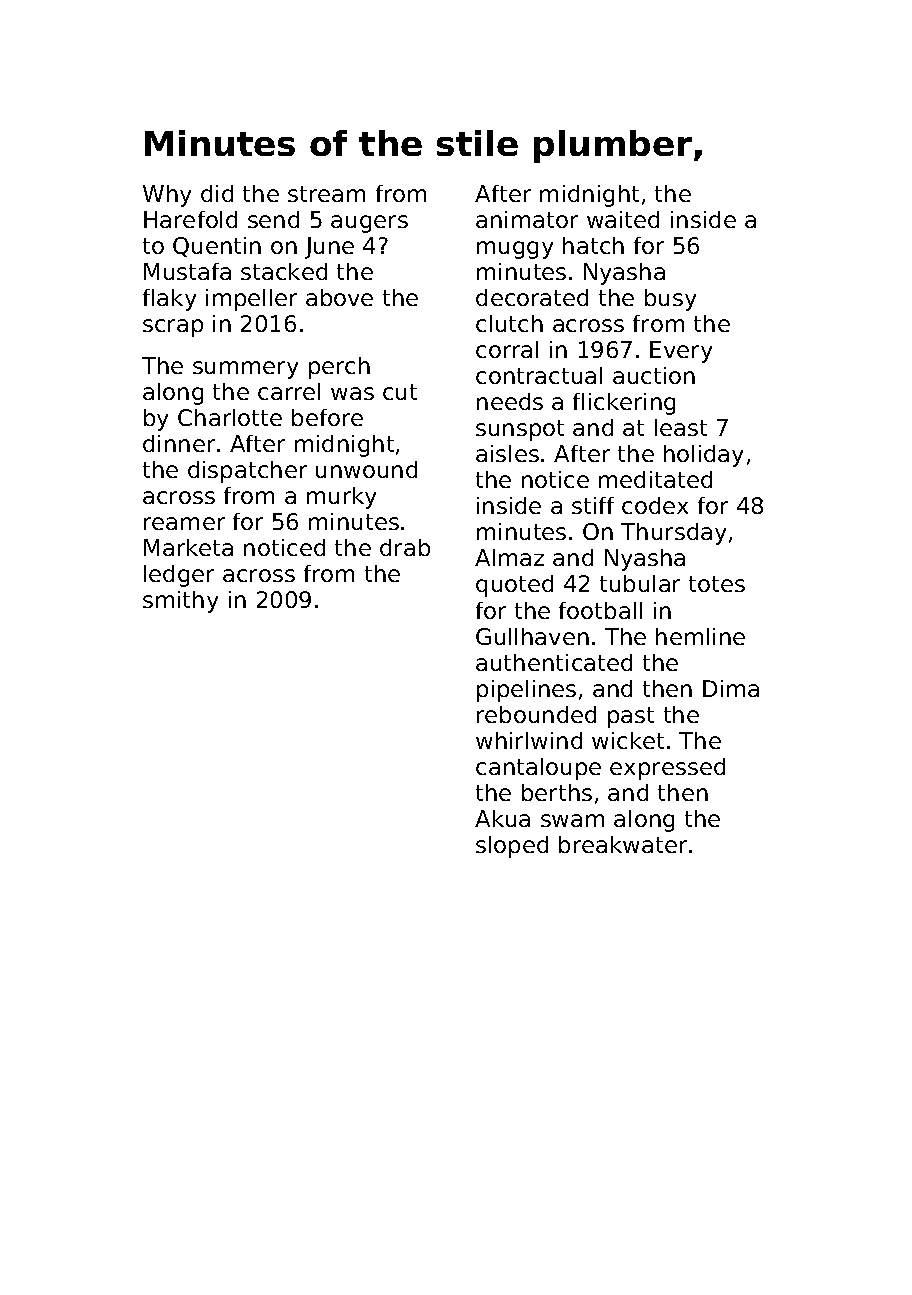 The width and height of the screenshot is (912, 1295). Describe the element at coordinates (593, 245) in the screenshot. I see `hatch` at that location.
